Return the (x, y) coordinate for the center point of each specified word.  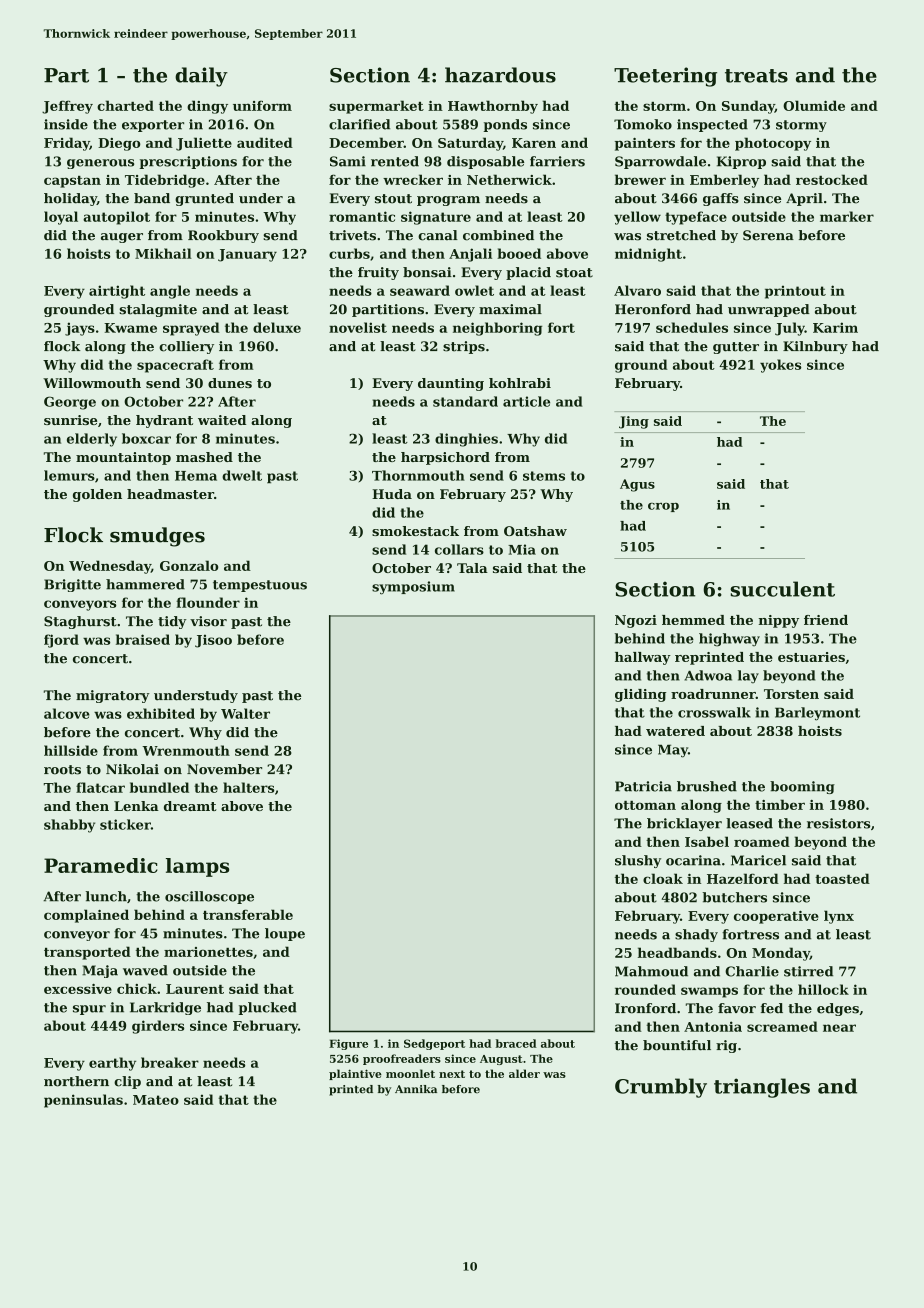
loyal (61, 218)
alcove (67, 713)
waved (145, 970)
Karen (534, 143)
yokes (780, 366)
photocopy (773, 144)
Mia (522, 549)
